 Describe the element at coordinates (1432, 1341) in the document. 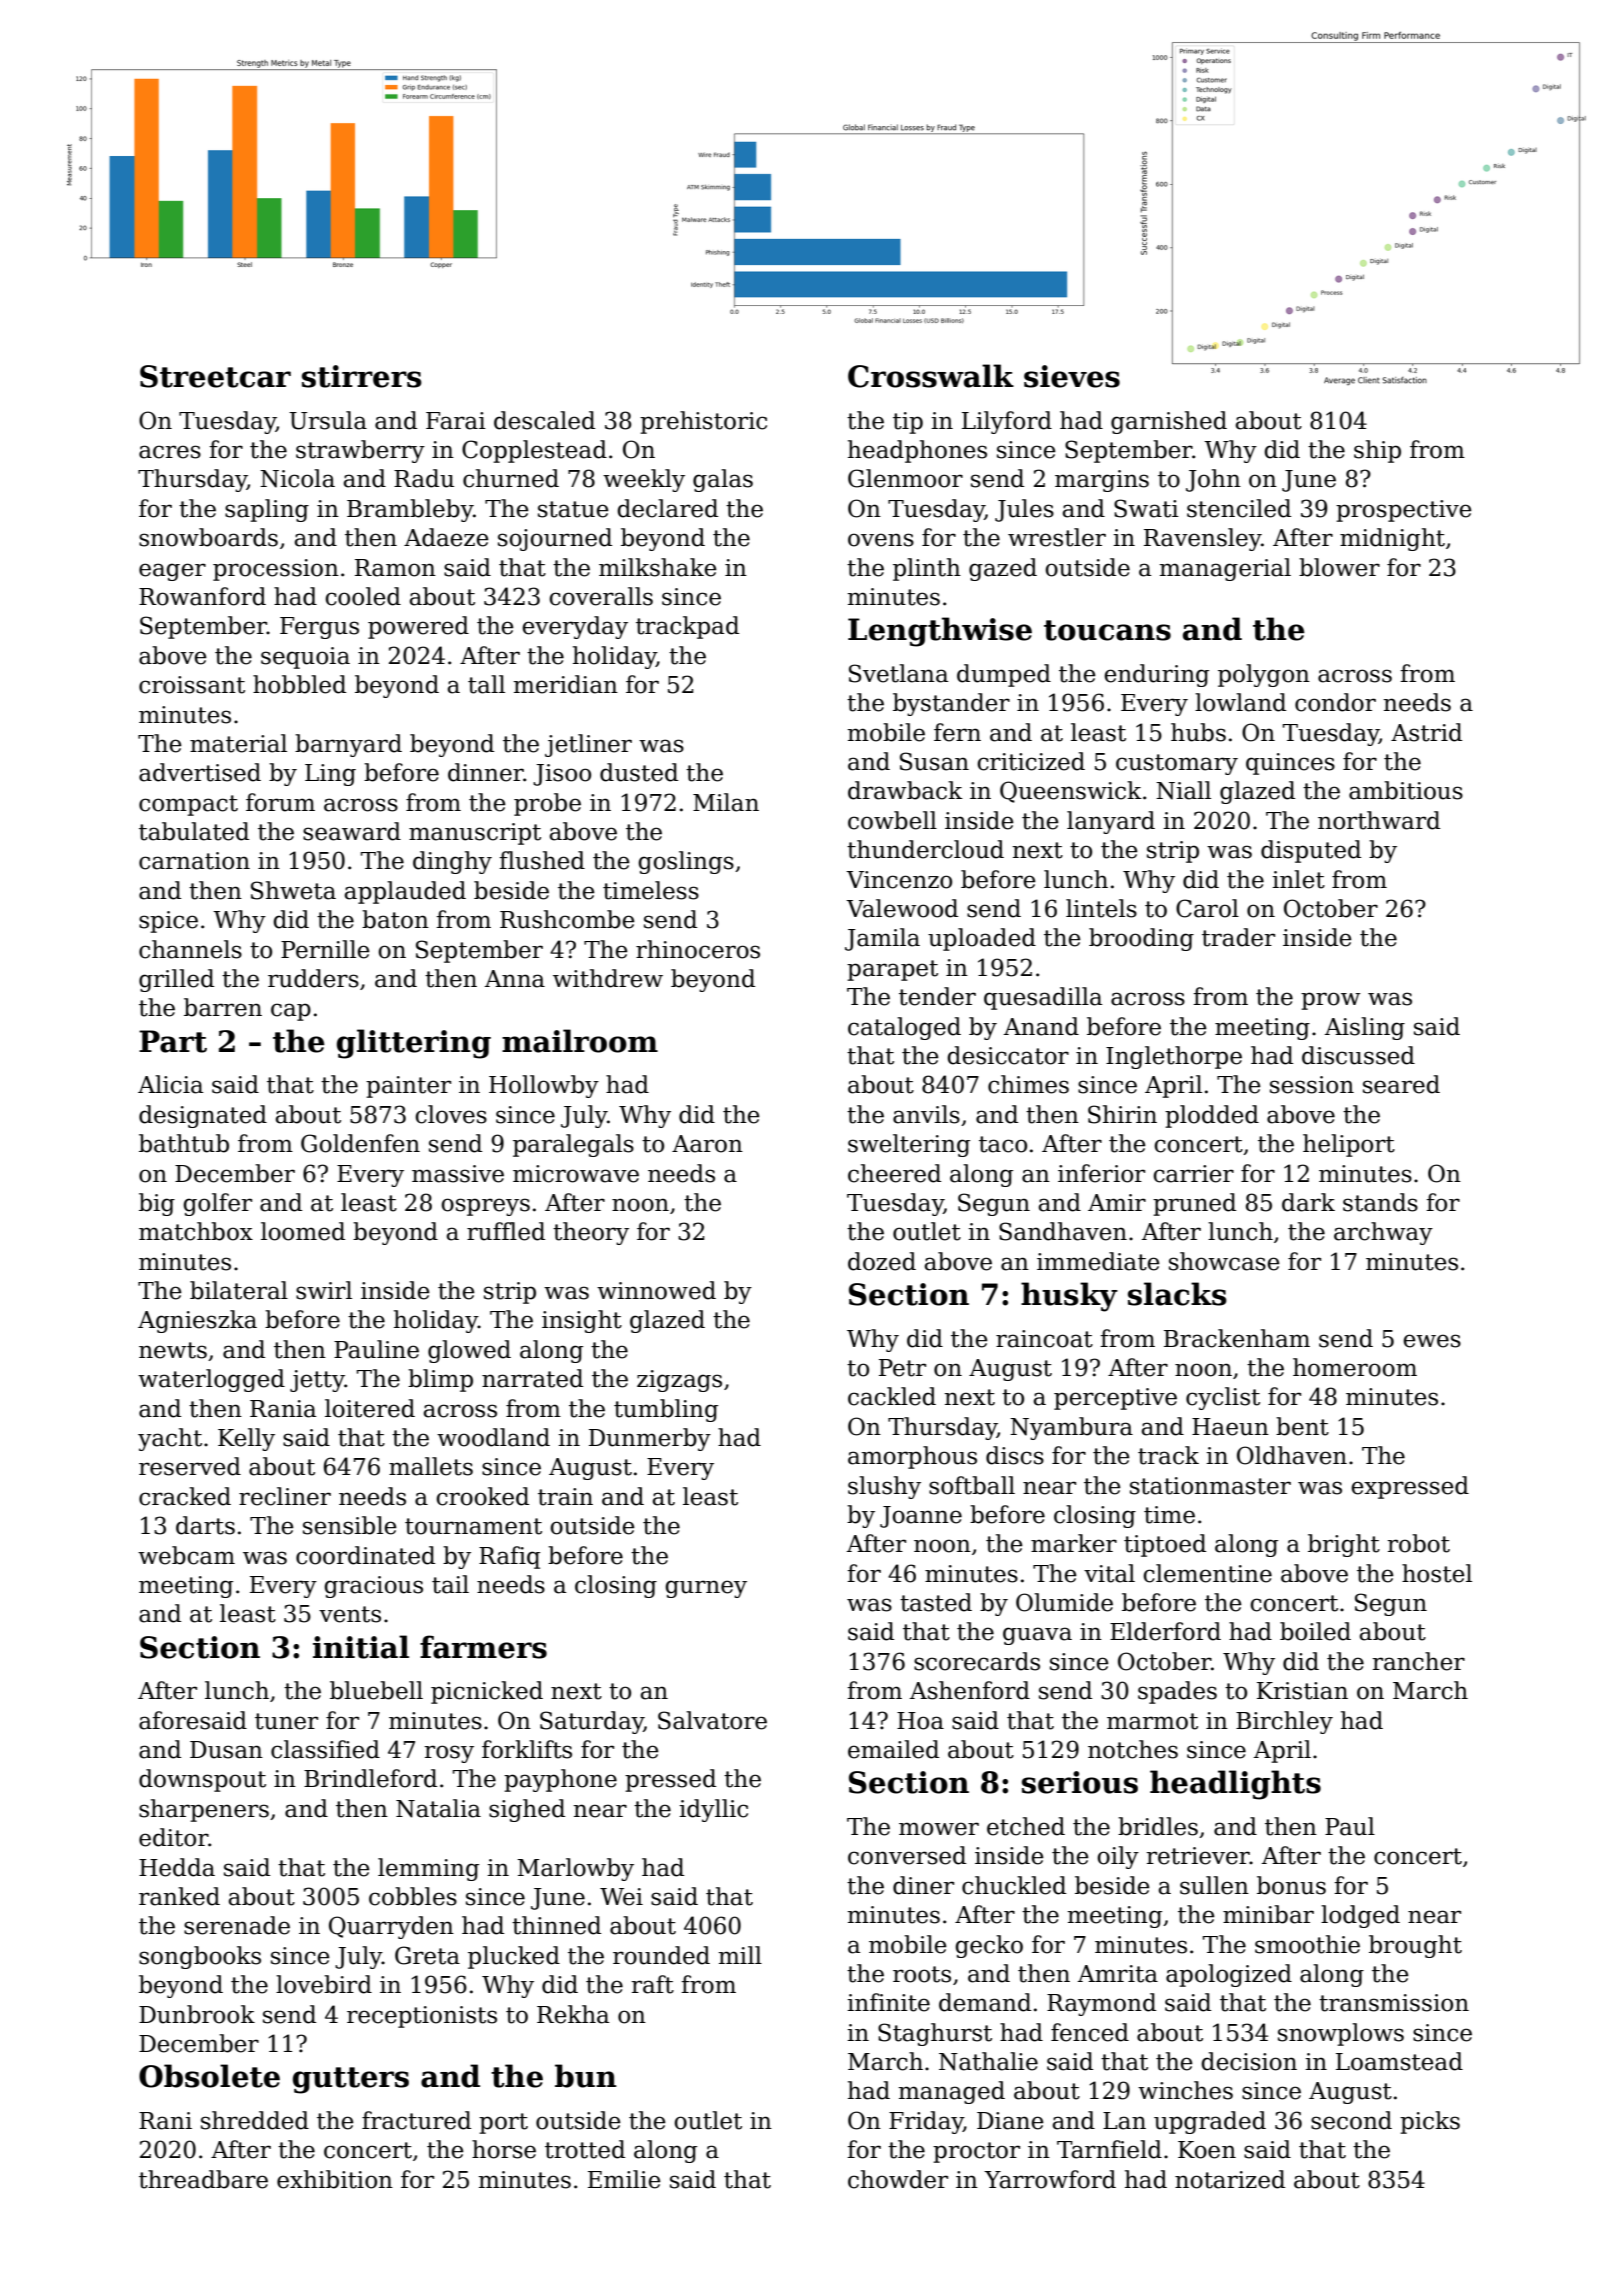

I see `ewes` at that location.
